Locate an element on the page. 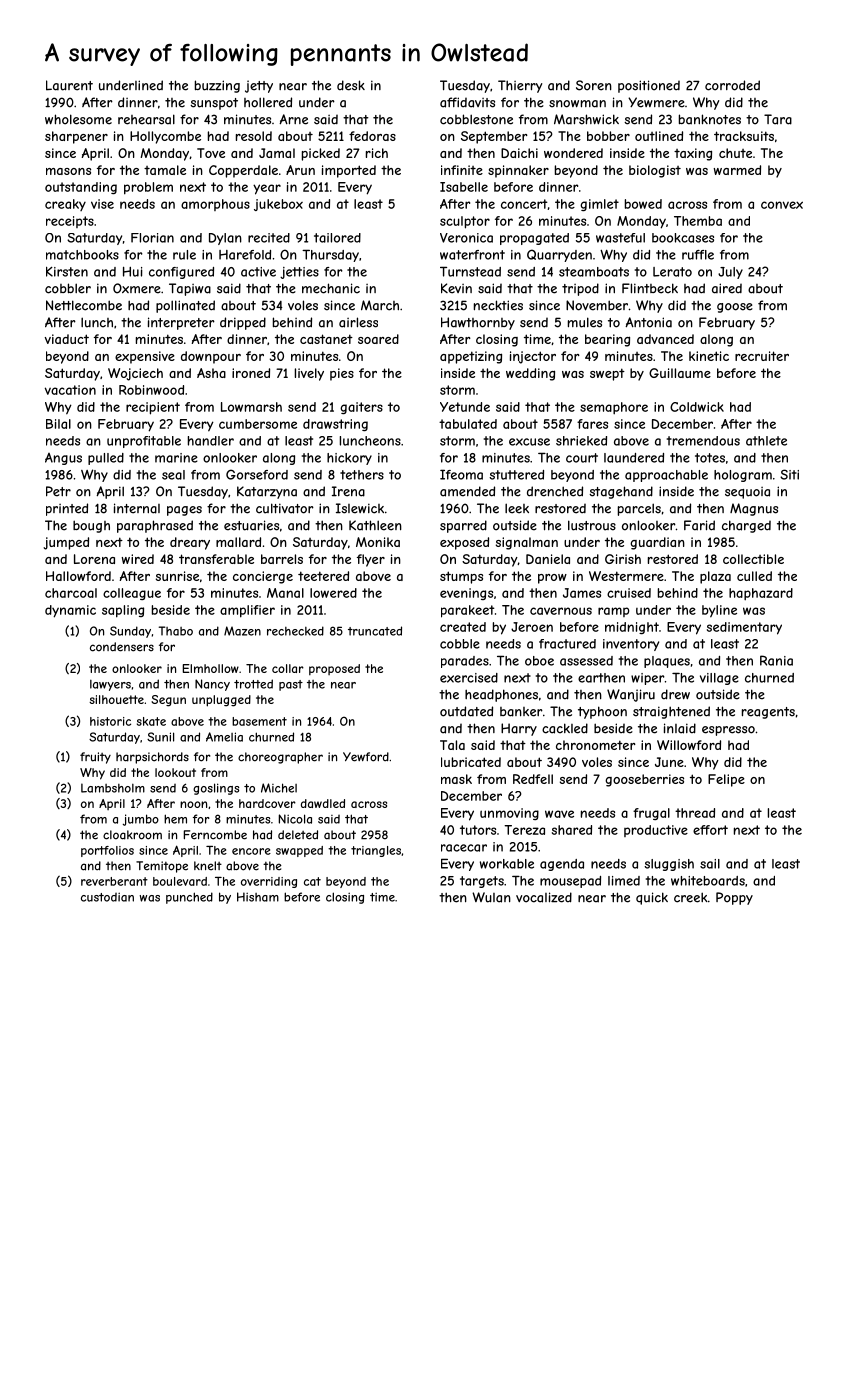  Islewick is located at coordinates (360, 508).
